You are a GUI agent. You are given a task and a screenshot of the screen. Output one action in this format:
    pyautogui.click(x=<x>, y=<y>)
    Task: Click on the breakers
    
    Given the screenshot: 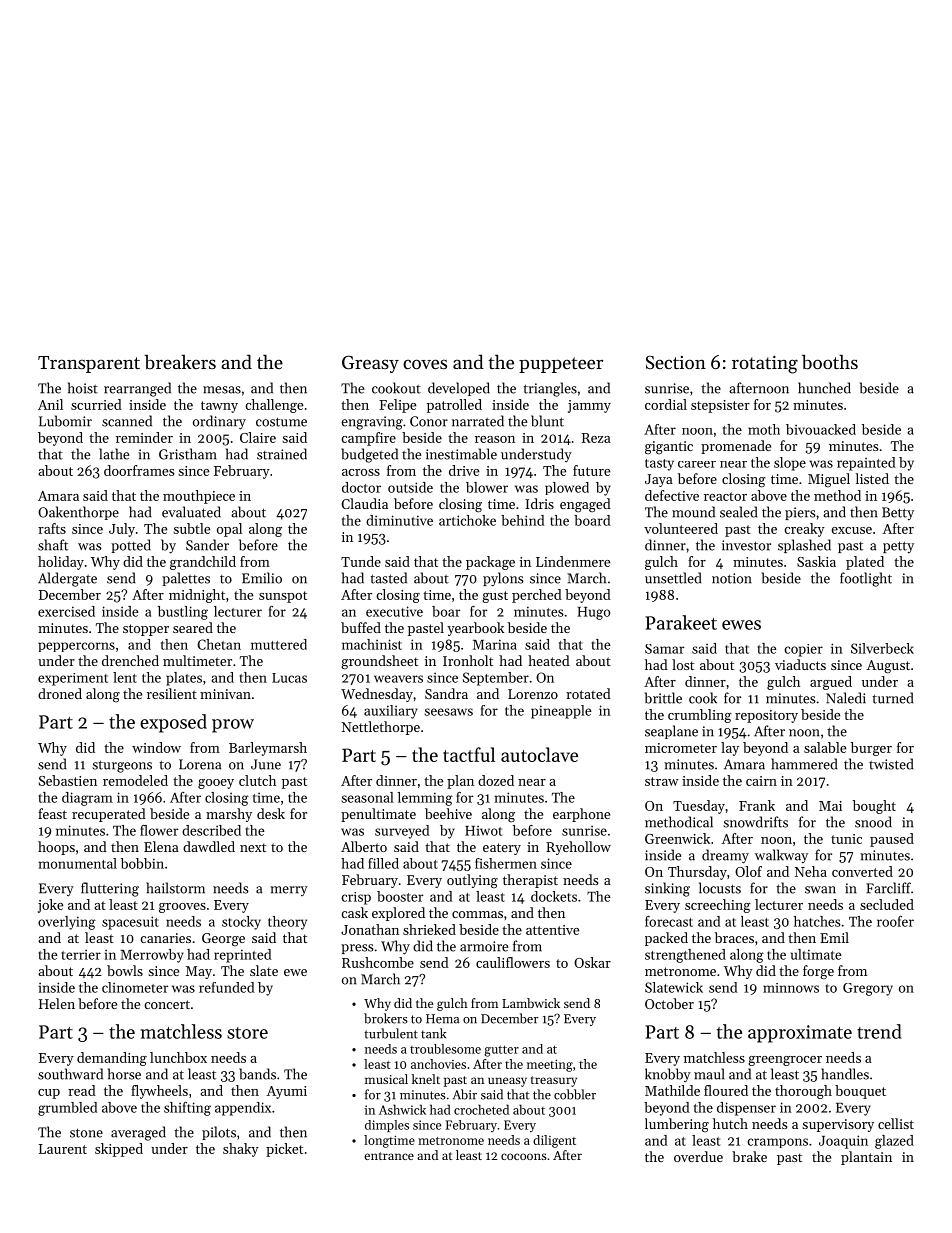 What is the action you would take?
    pyautogui.click(x=180, y=361)
